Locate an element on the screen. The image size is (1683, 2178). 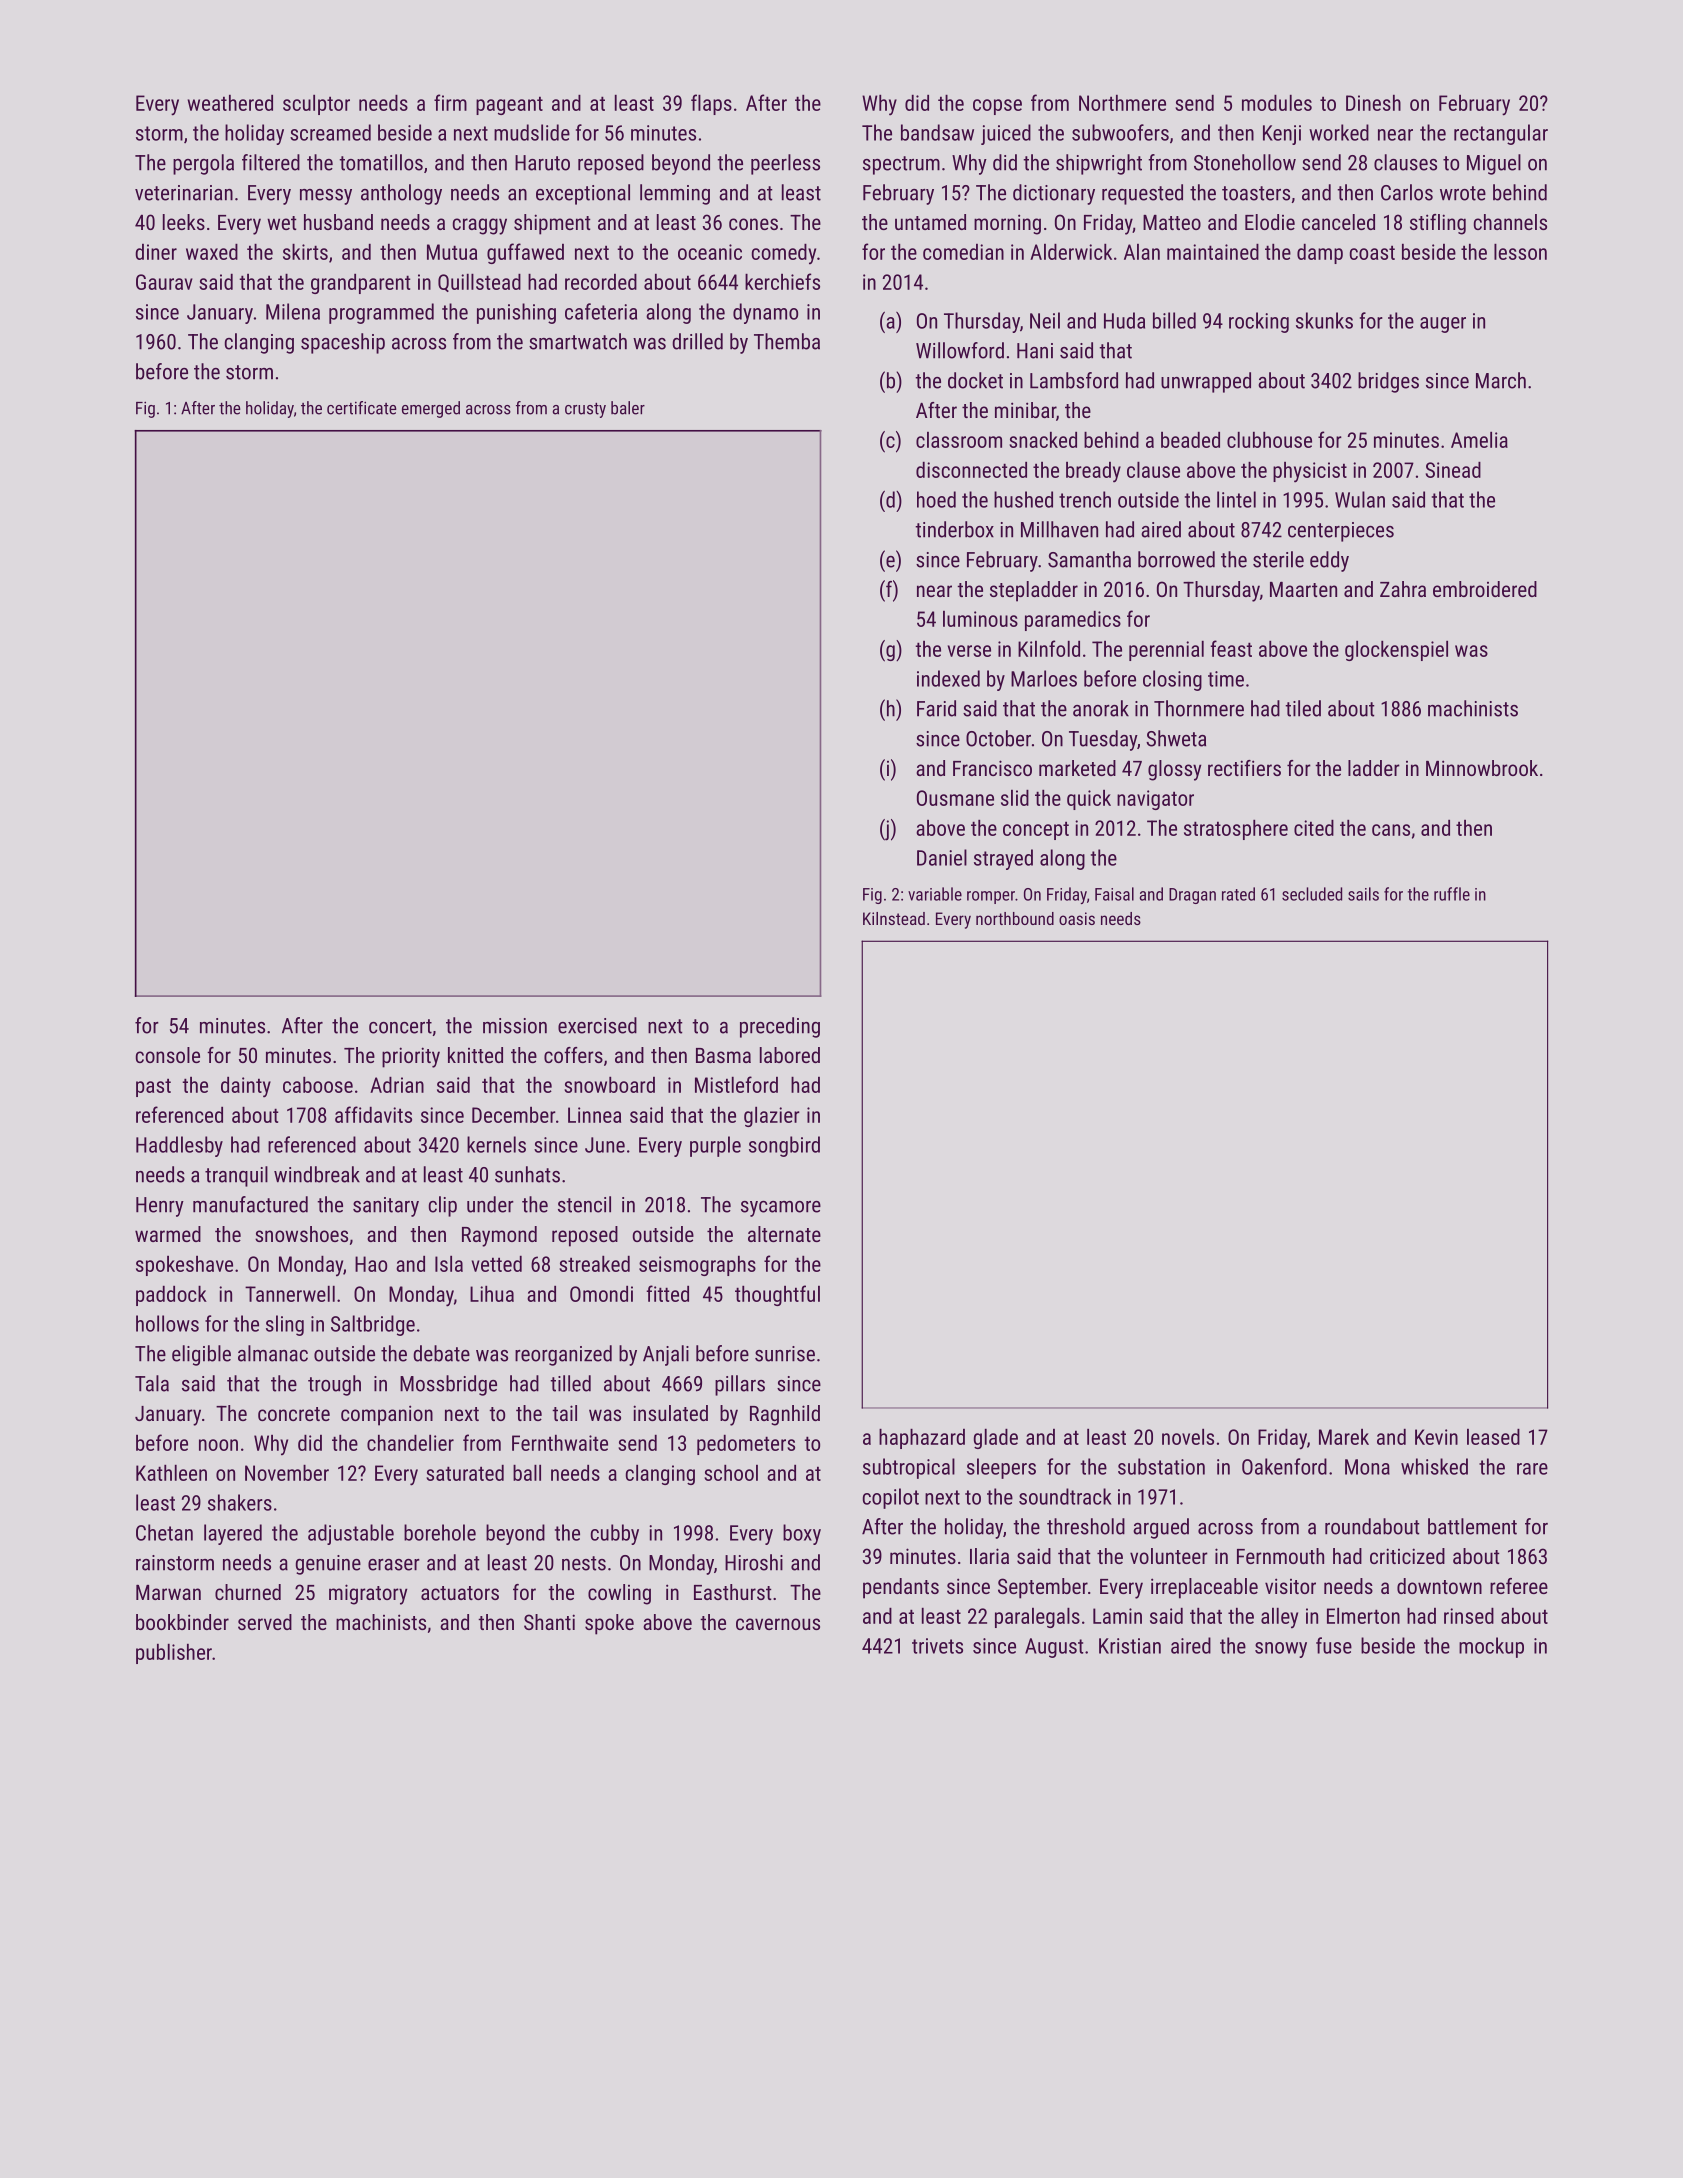
copse is located at coordinates (997, 107).
